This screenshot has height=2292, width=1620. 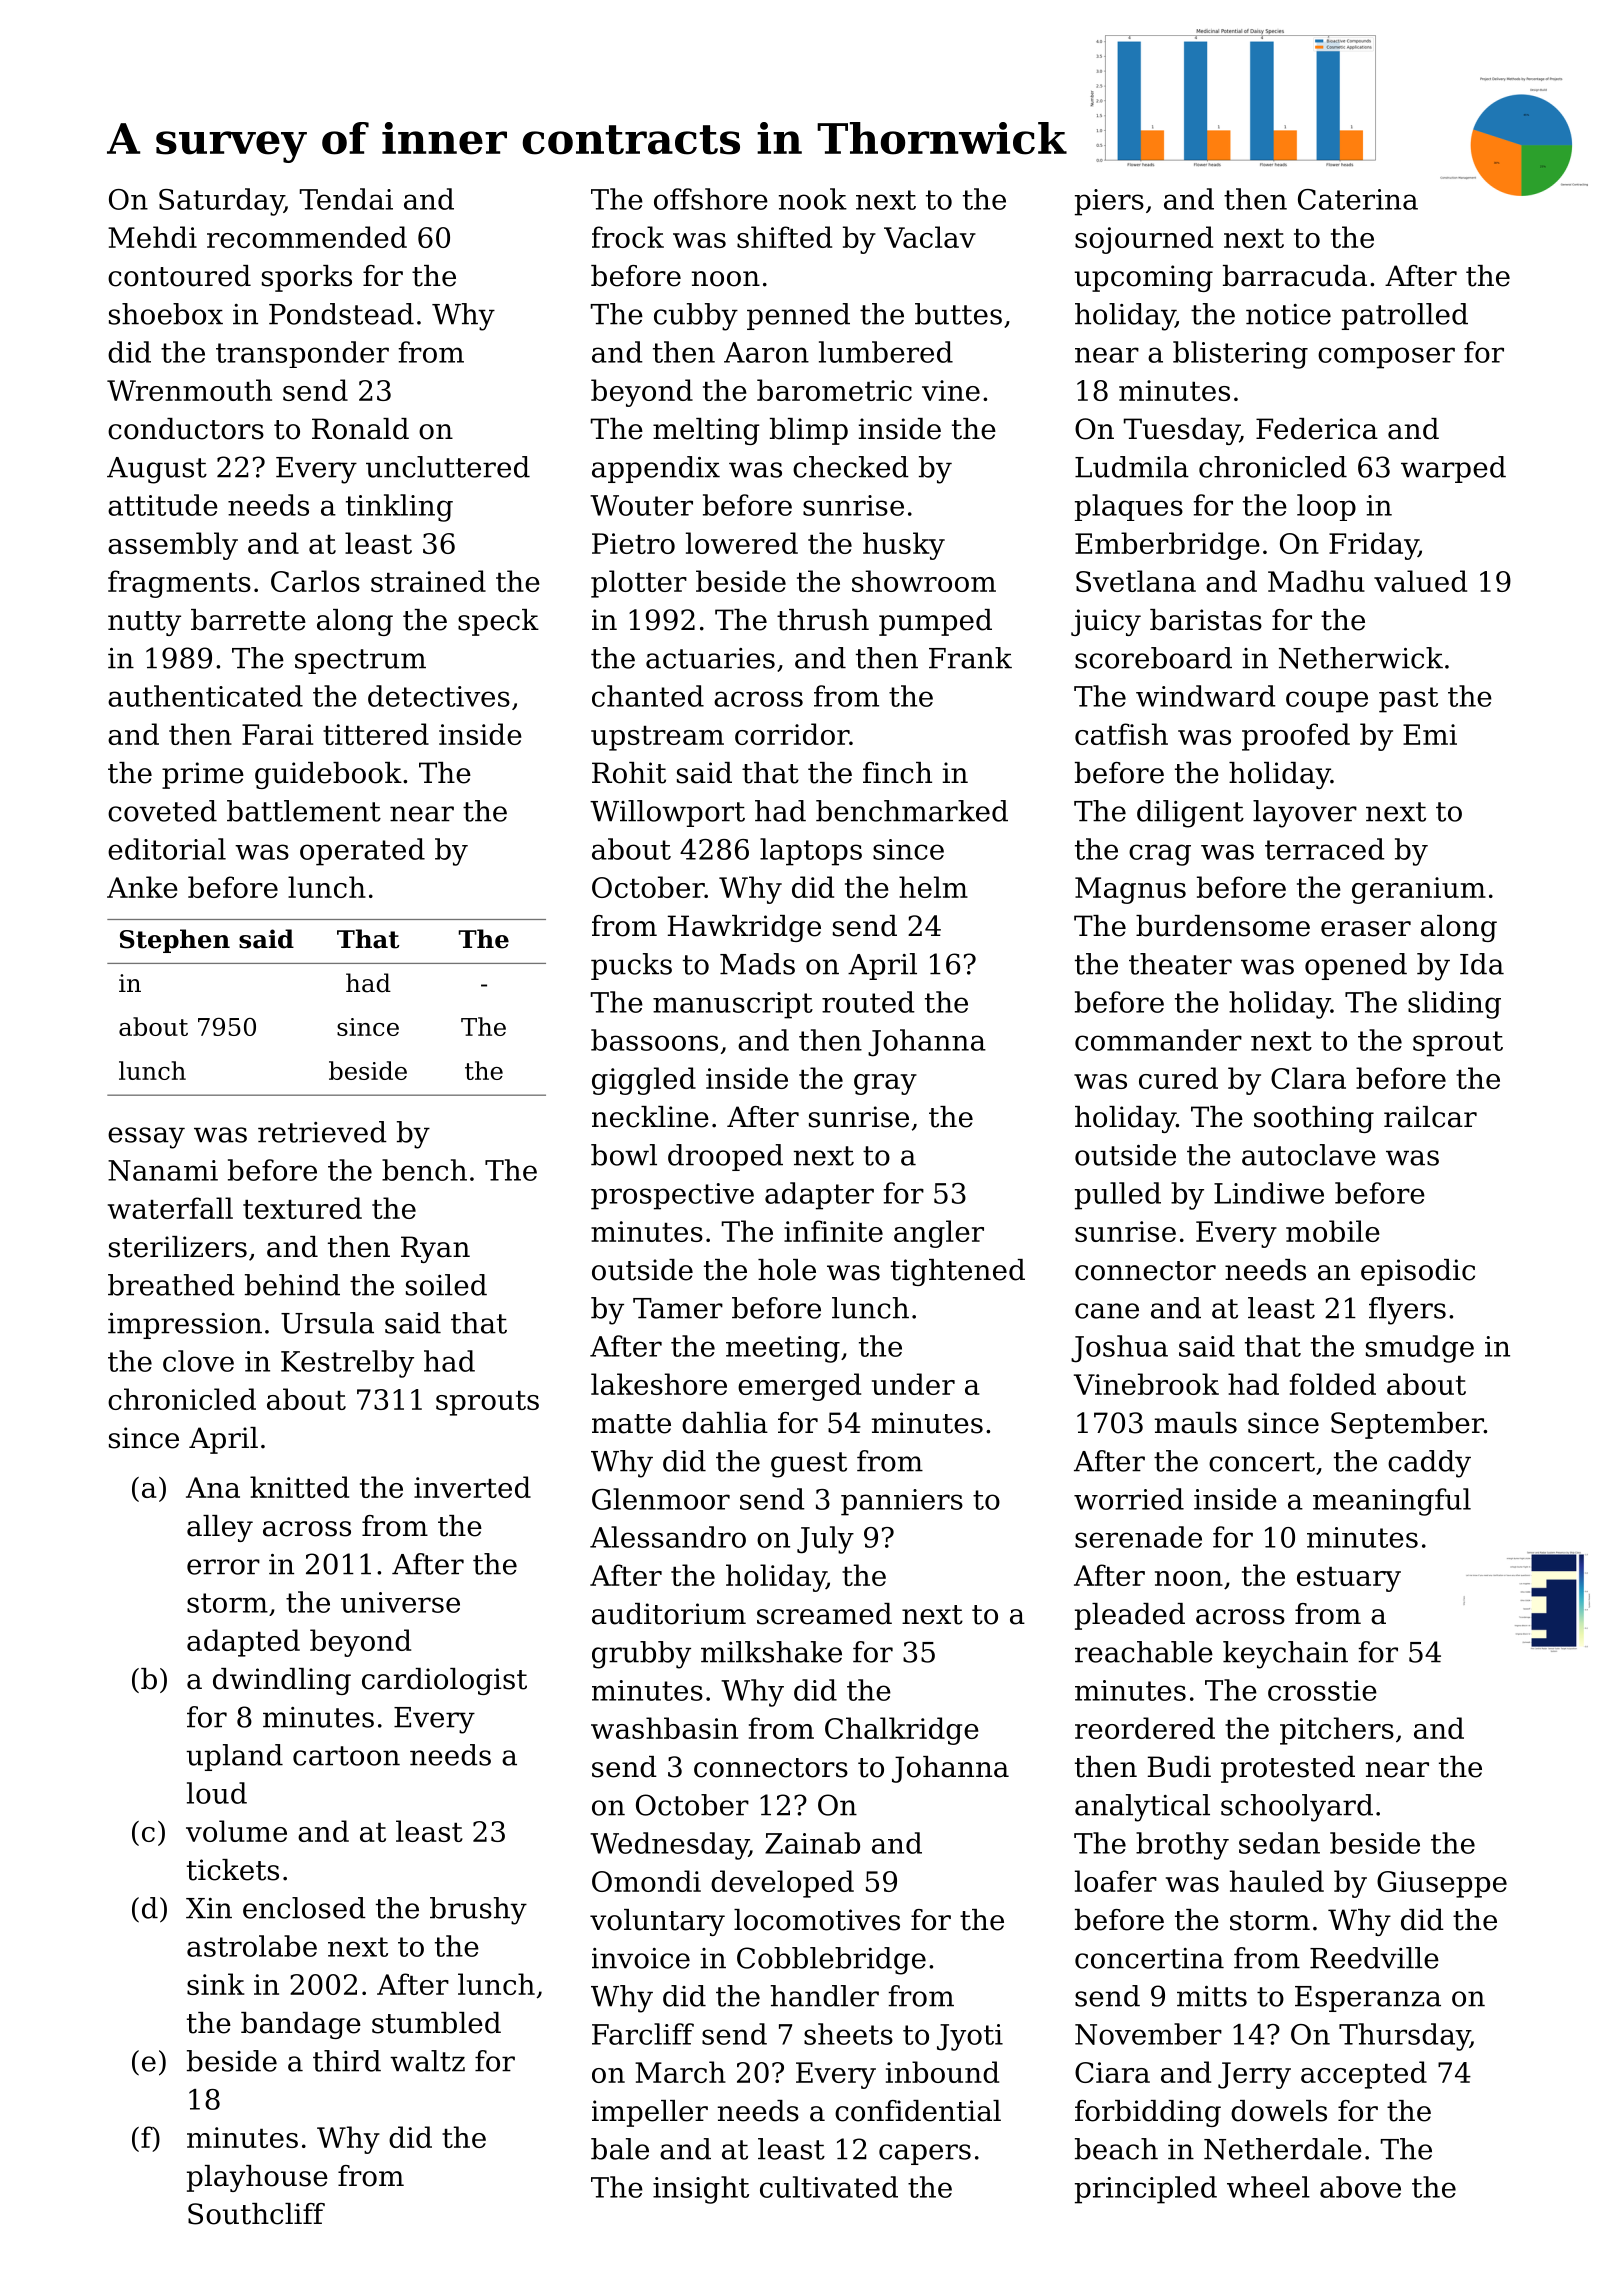 What do you see at coordinates (904, 546) in the screenshot?
I see `husky` at bounding box center [904, 546].
